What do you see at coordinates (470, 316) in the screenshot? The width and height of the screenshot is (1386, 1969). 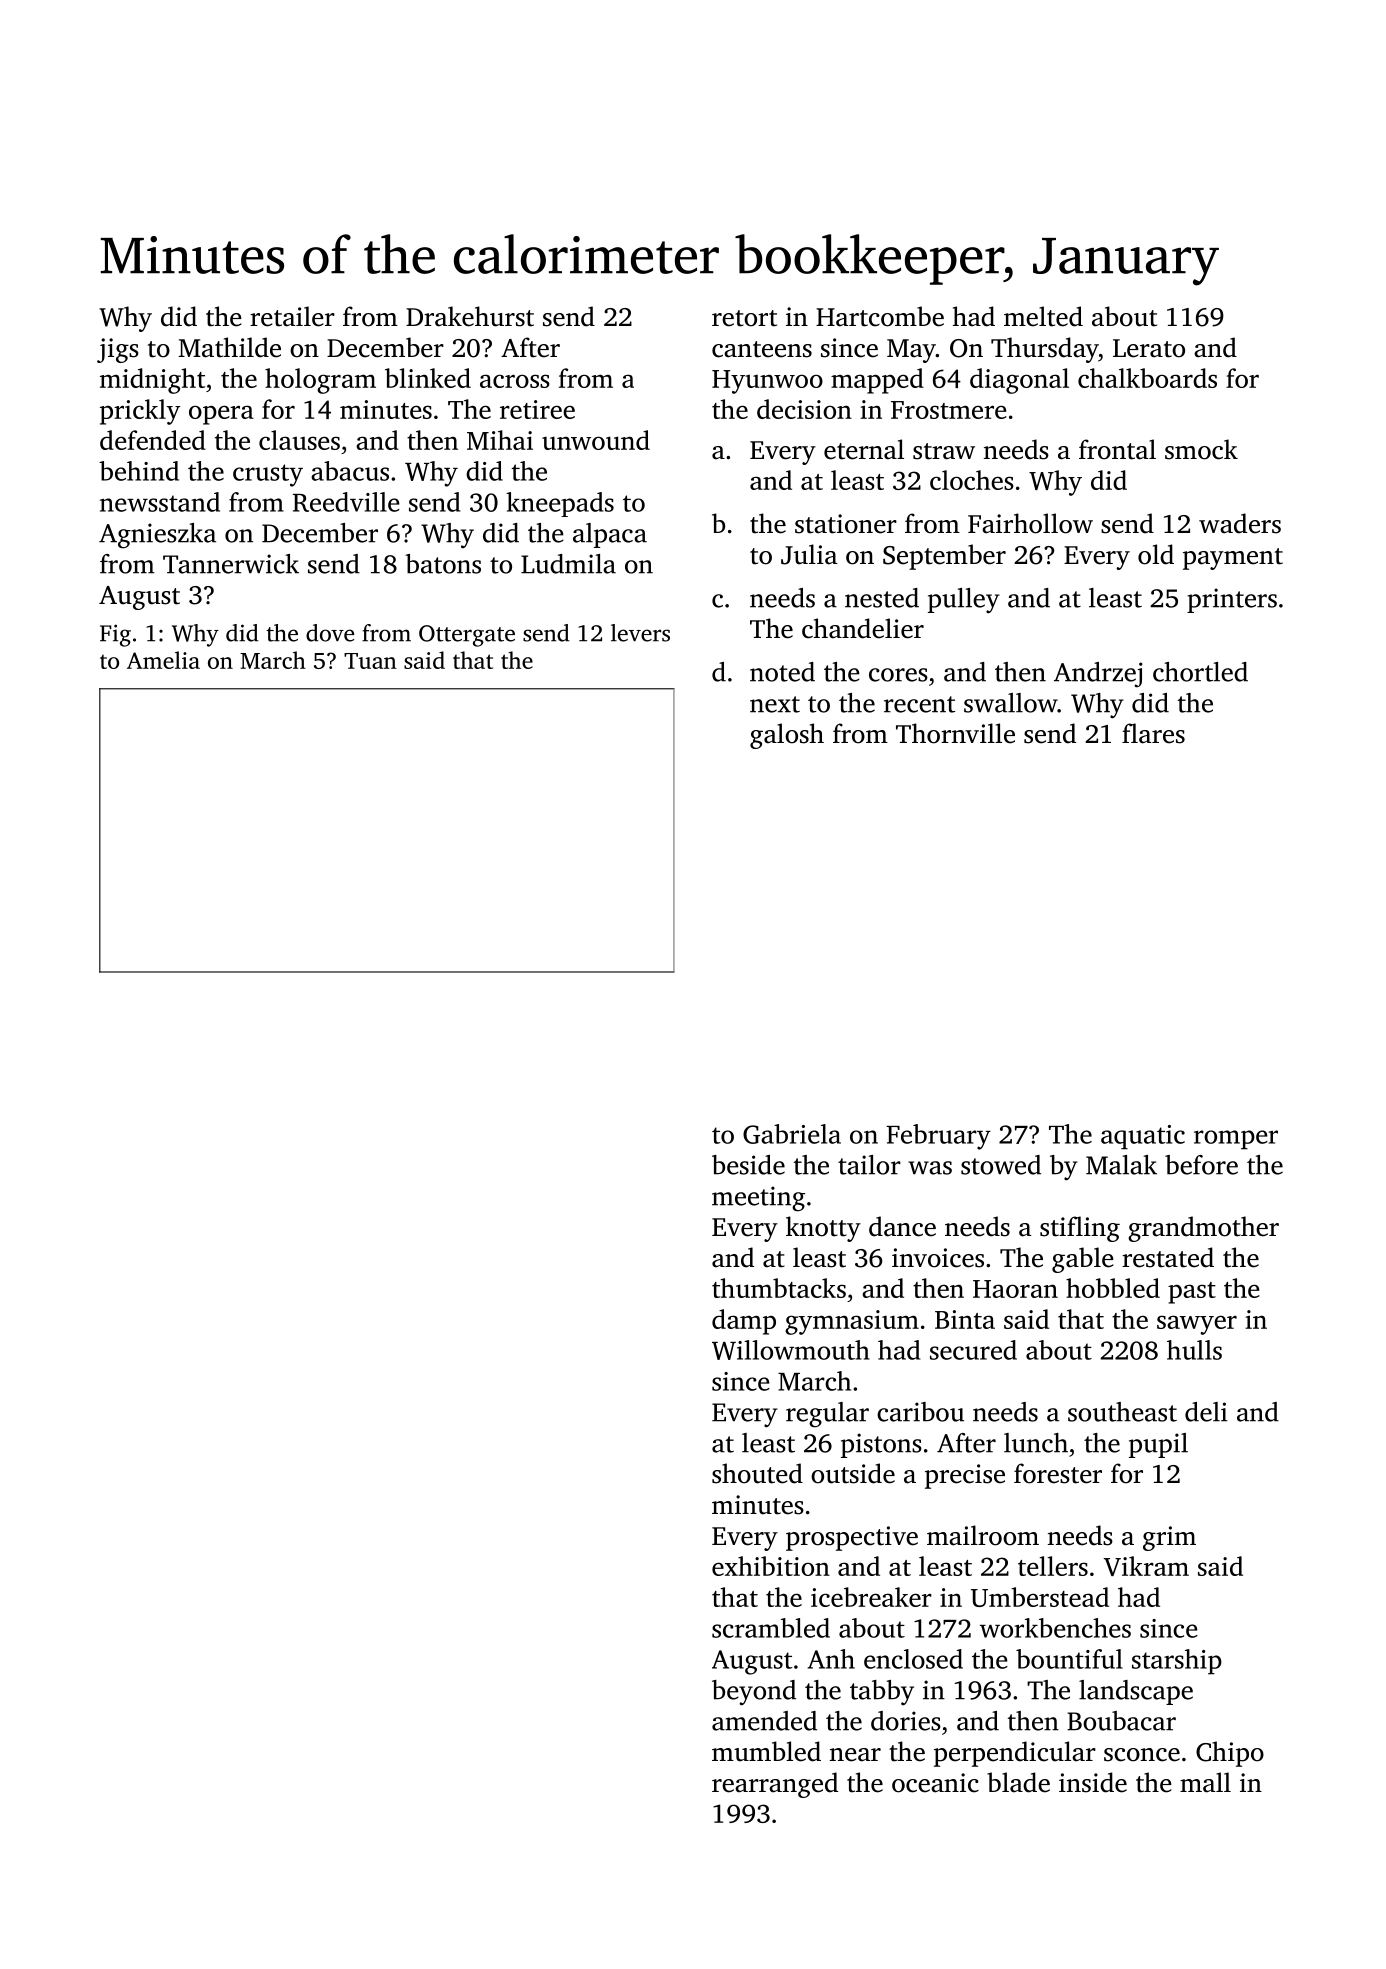 I see `Drakehurst` at bounding box center [470, 316].
